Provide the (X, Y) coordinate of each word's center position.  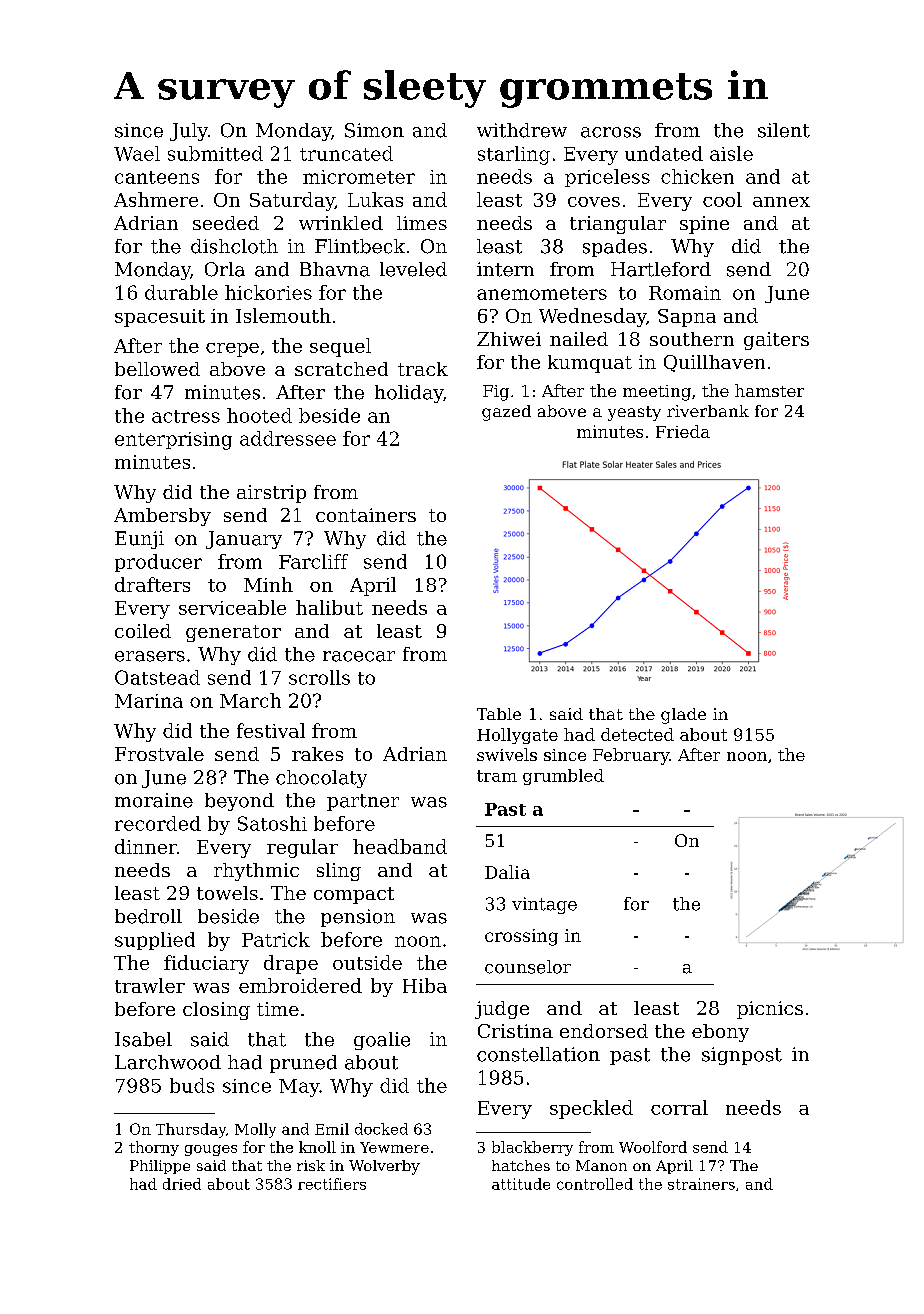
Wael (137, 153)
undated (664, 153)
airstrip (271, 494)
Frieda (683, 431)
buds (192, 1085)
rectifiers (332, 1184)
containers (366, 515)
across (611, 132)
